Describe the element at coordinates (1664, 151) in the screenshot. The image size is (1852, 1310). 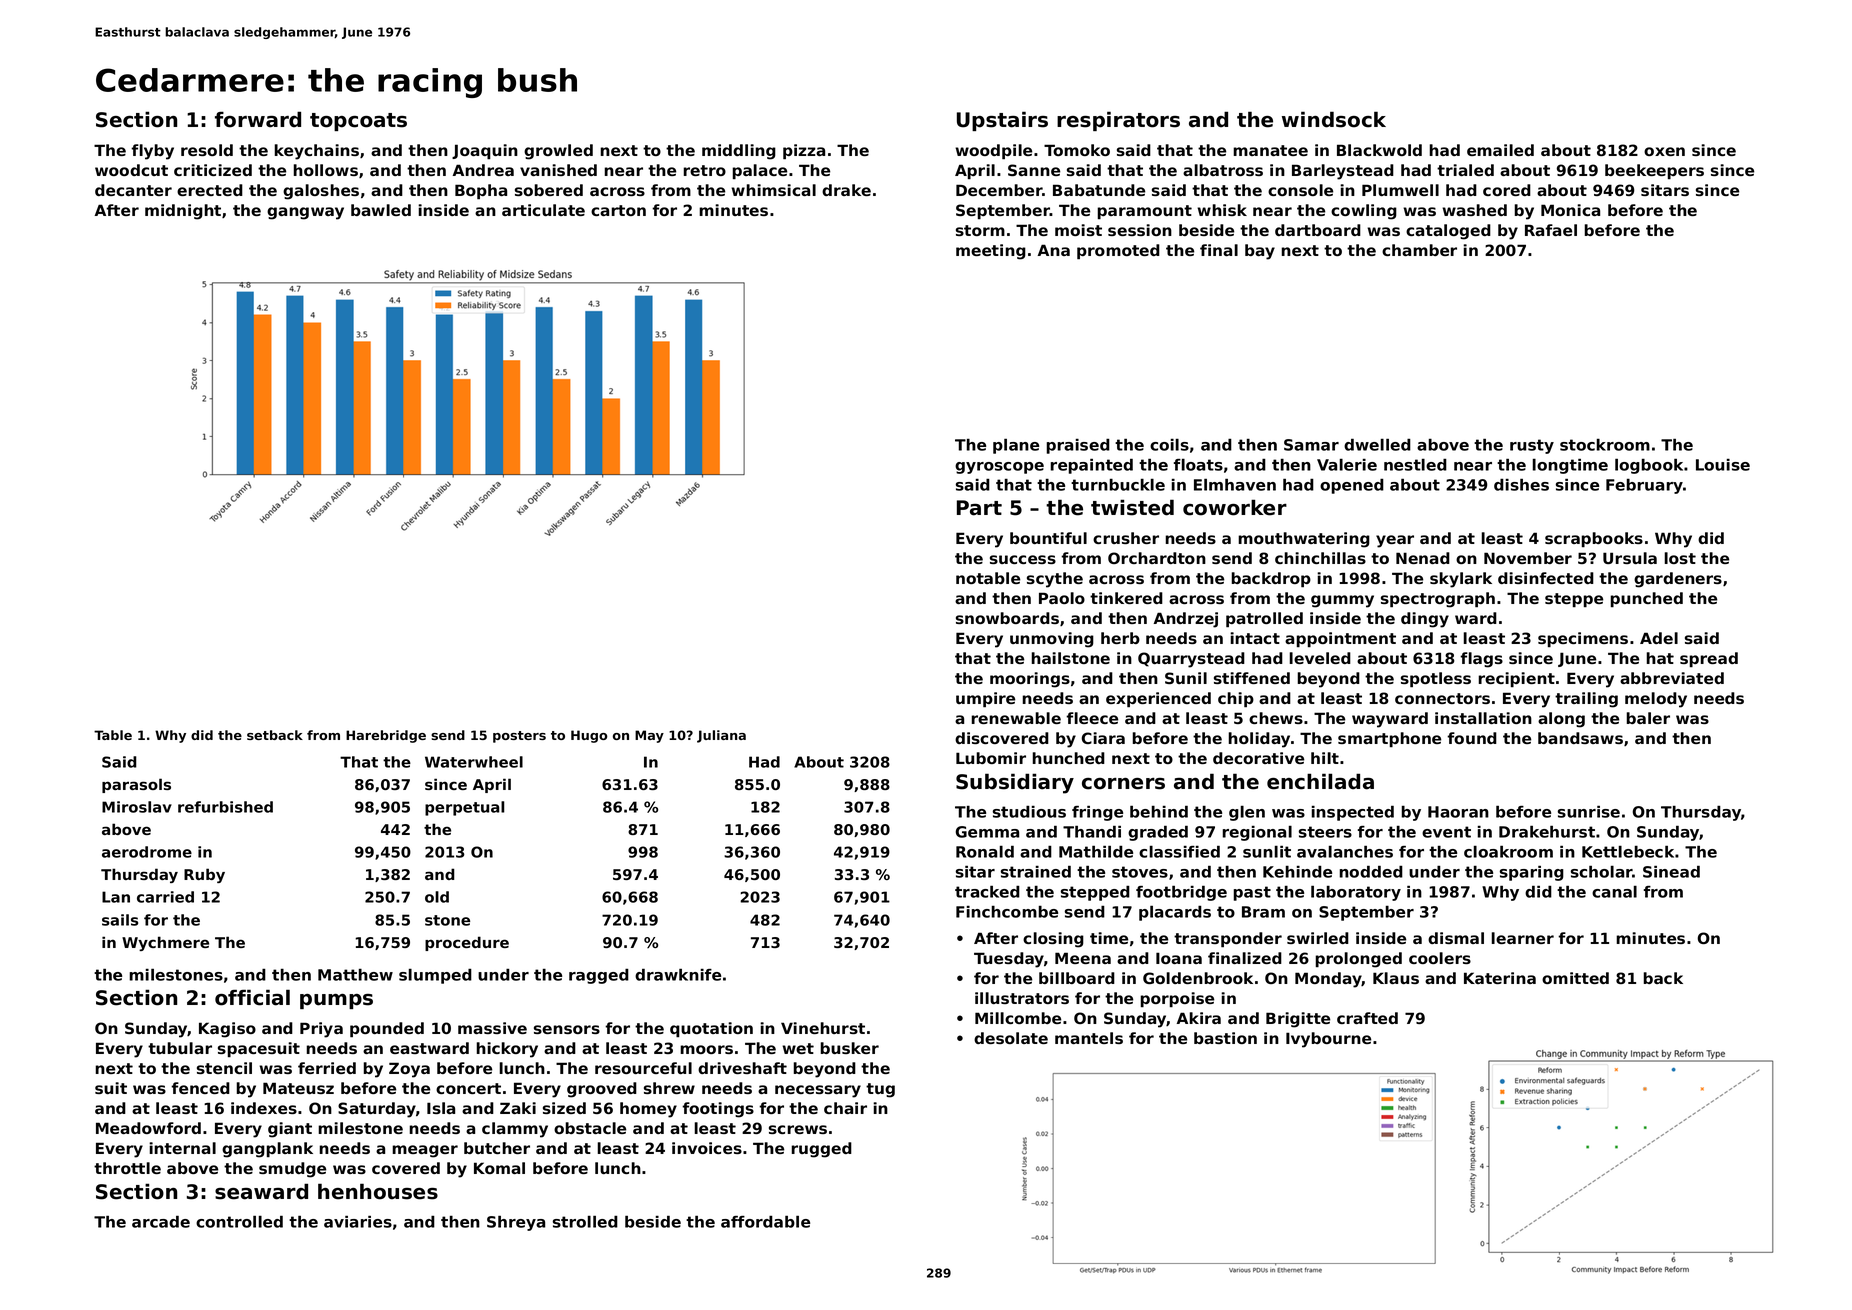
I see `oxen` at that location.
